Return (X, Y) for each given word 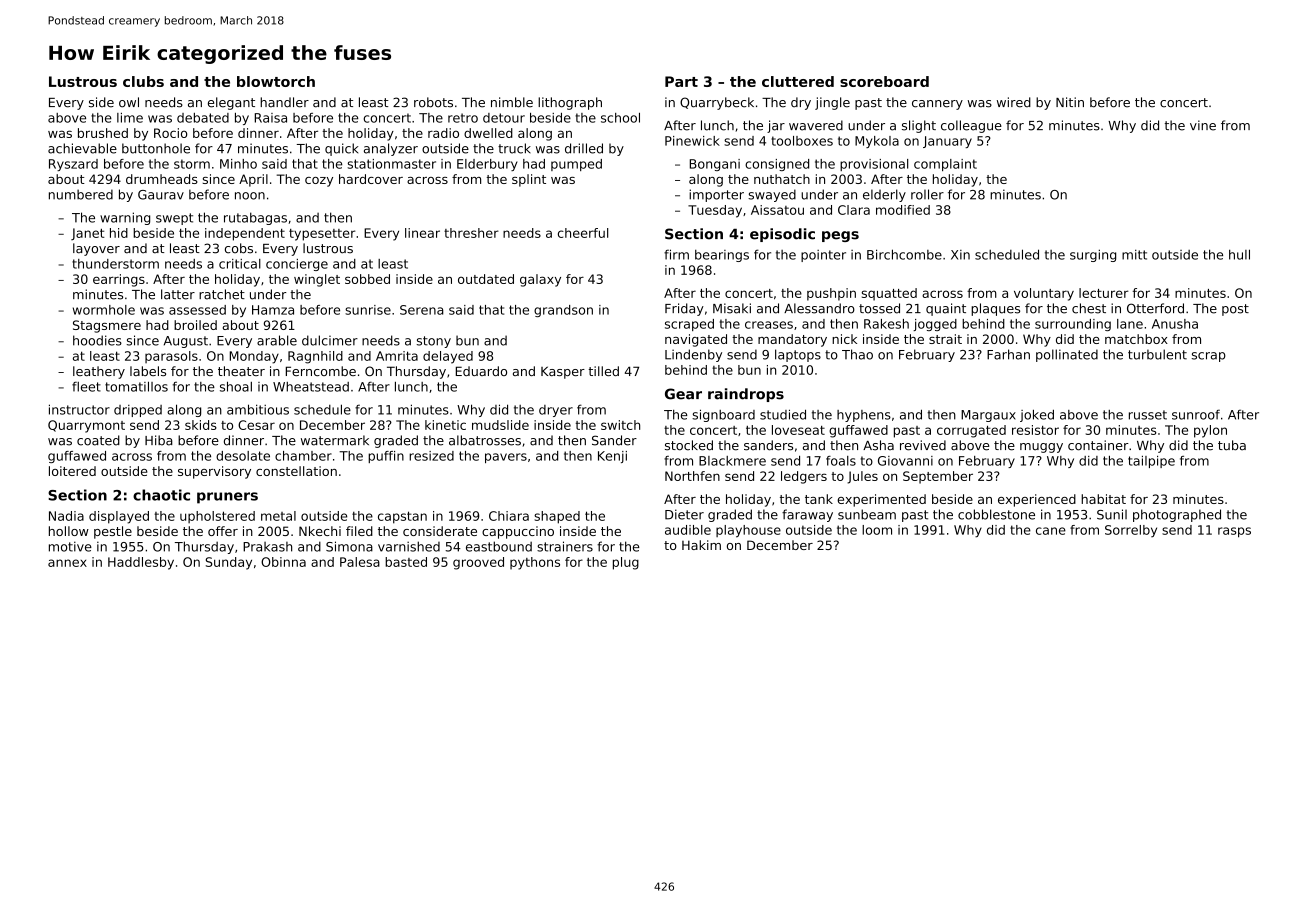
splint (529, 180)
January (947, 142)
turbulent (1157, 354)
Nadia (66, 516)
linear (422, 233)
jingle (832, 103)
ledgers (804, 477)
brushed (103, 133)
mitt (1134, 254)
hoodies (97, 340)
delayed (448, 357)
